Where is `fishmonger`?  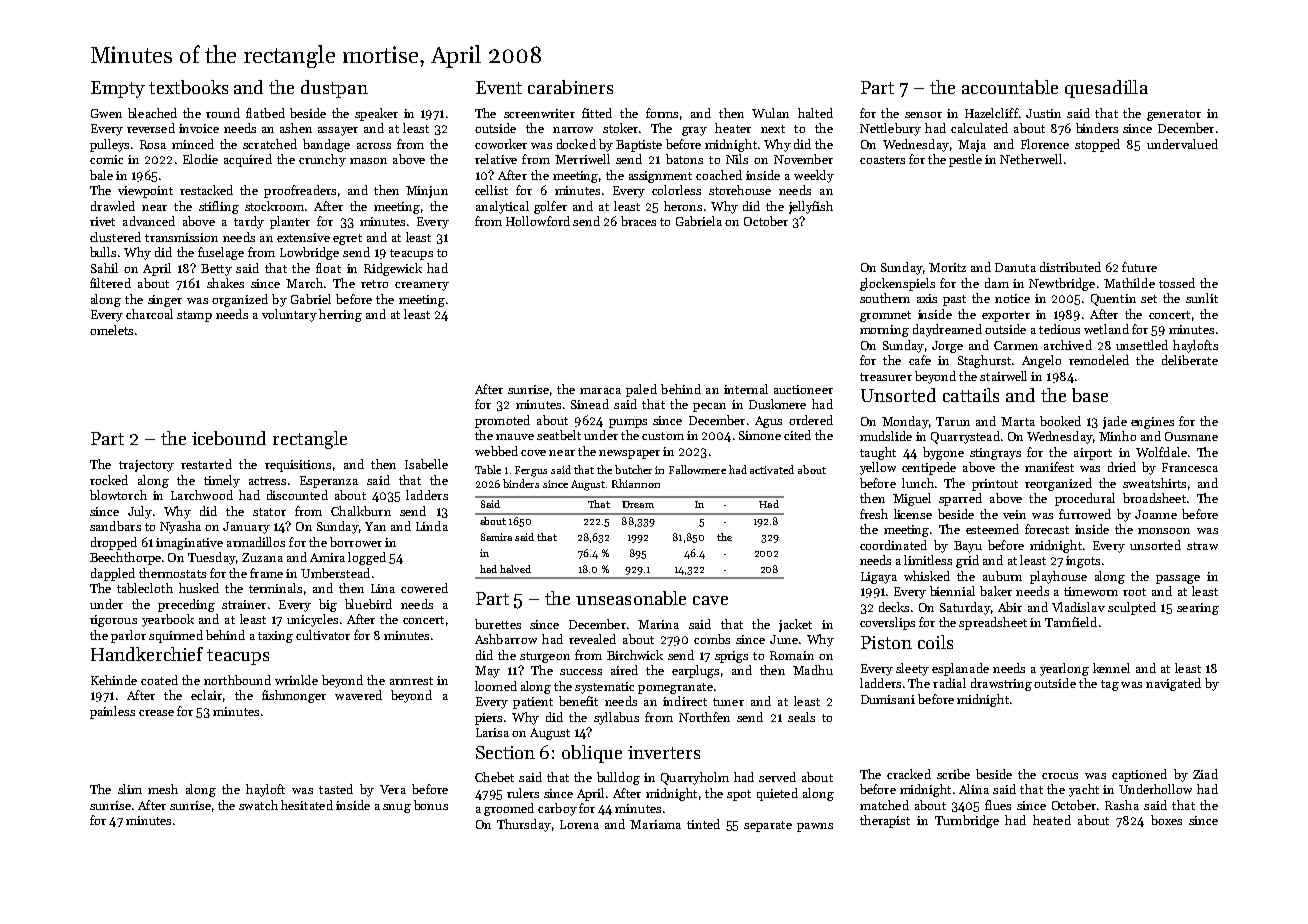 fishmonger is located at coordinates (294, 696).
